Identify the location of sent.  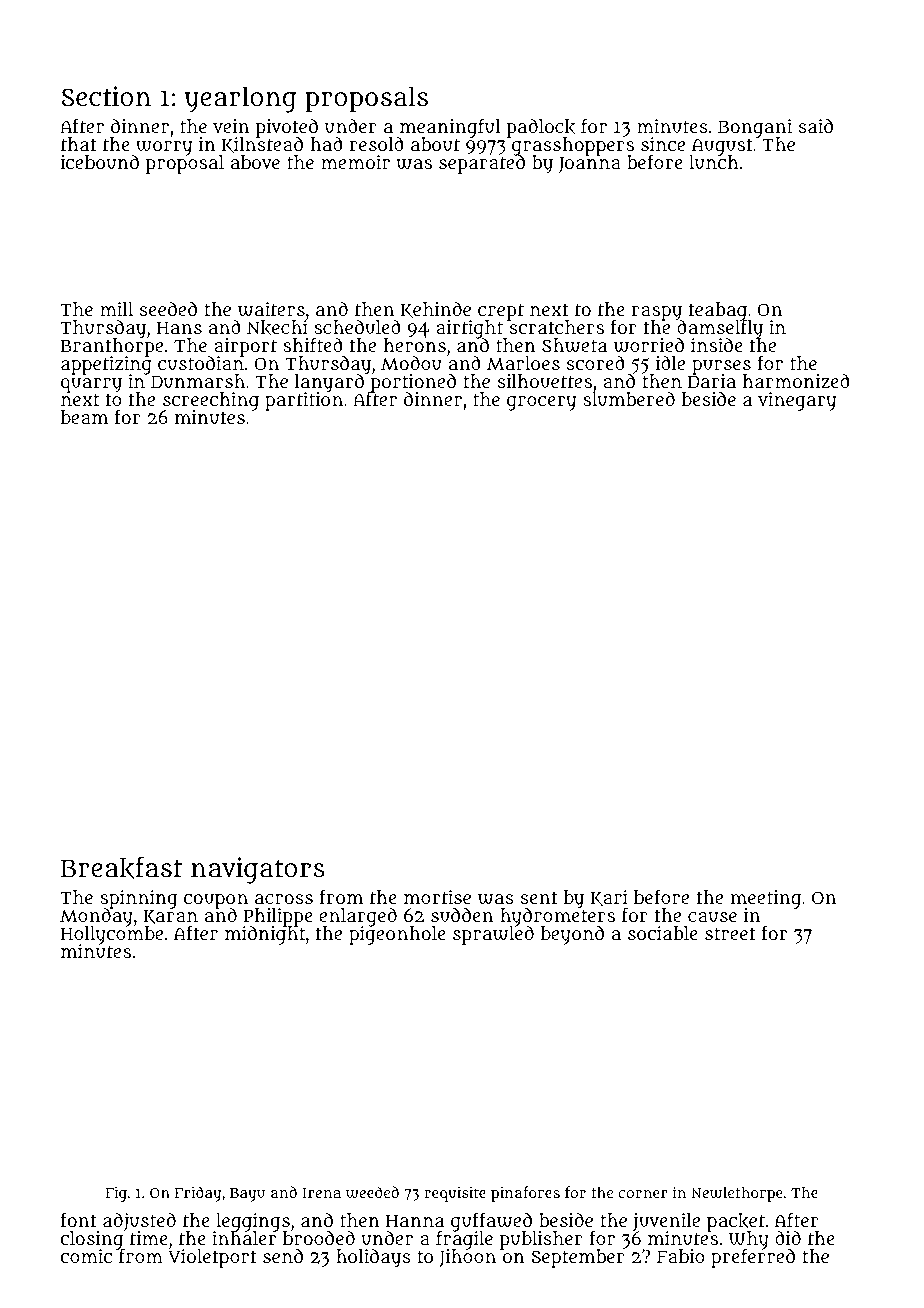
(539, 898).
